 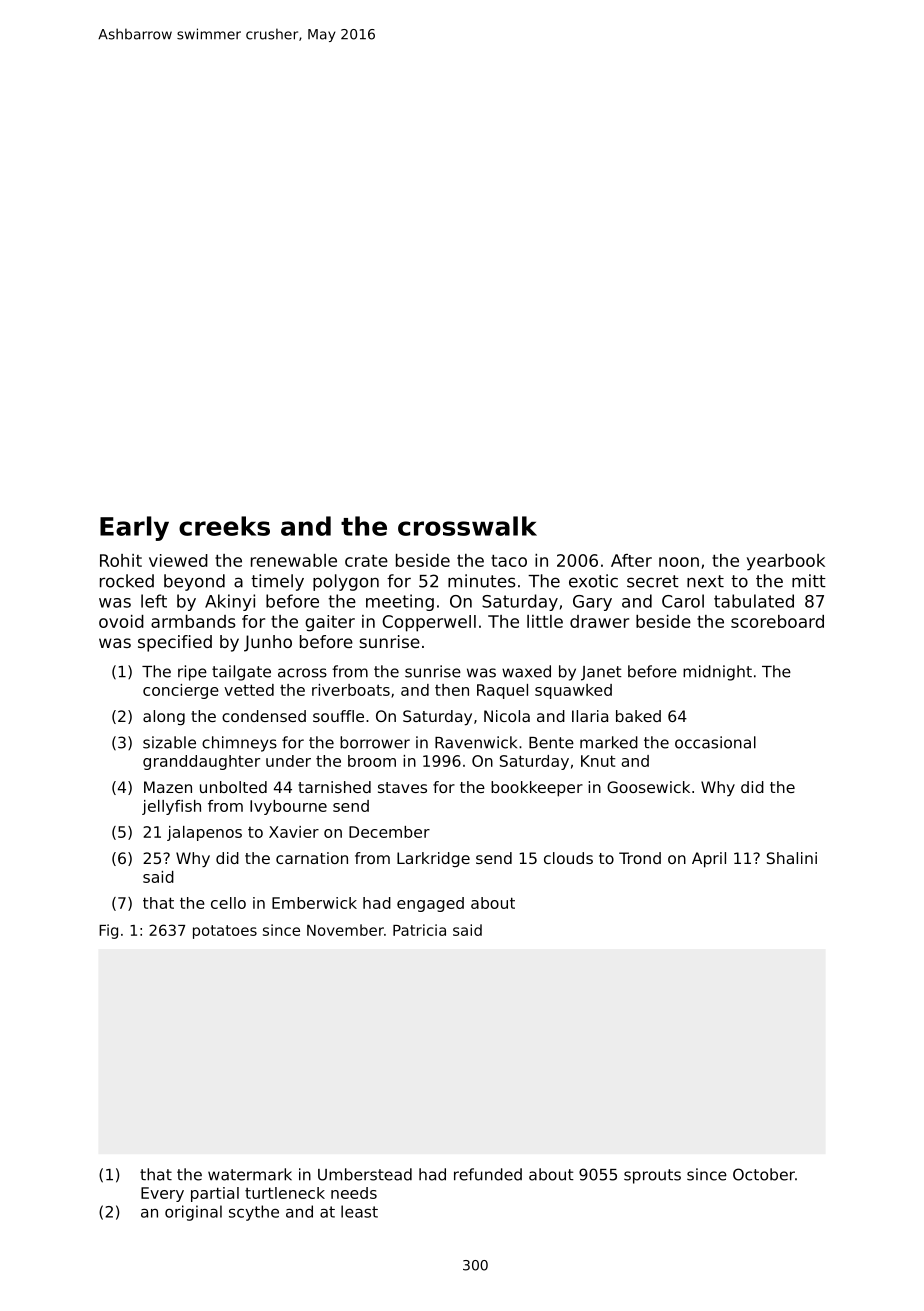 What do you see at coordinates (467, 526) in the image?
I see `crosswalk` at bounding box center [467, 526].
